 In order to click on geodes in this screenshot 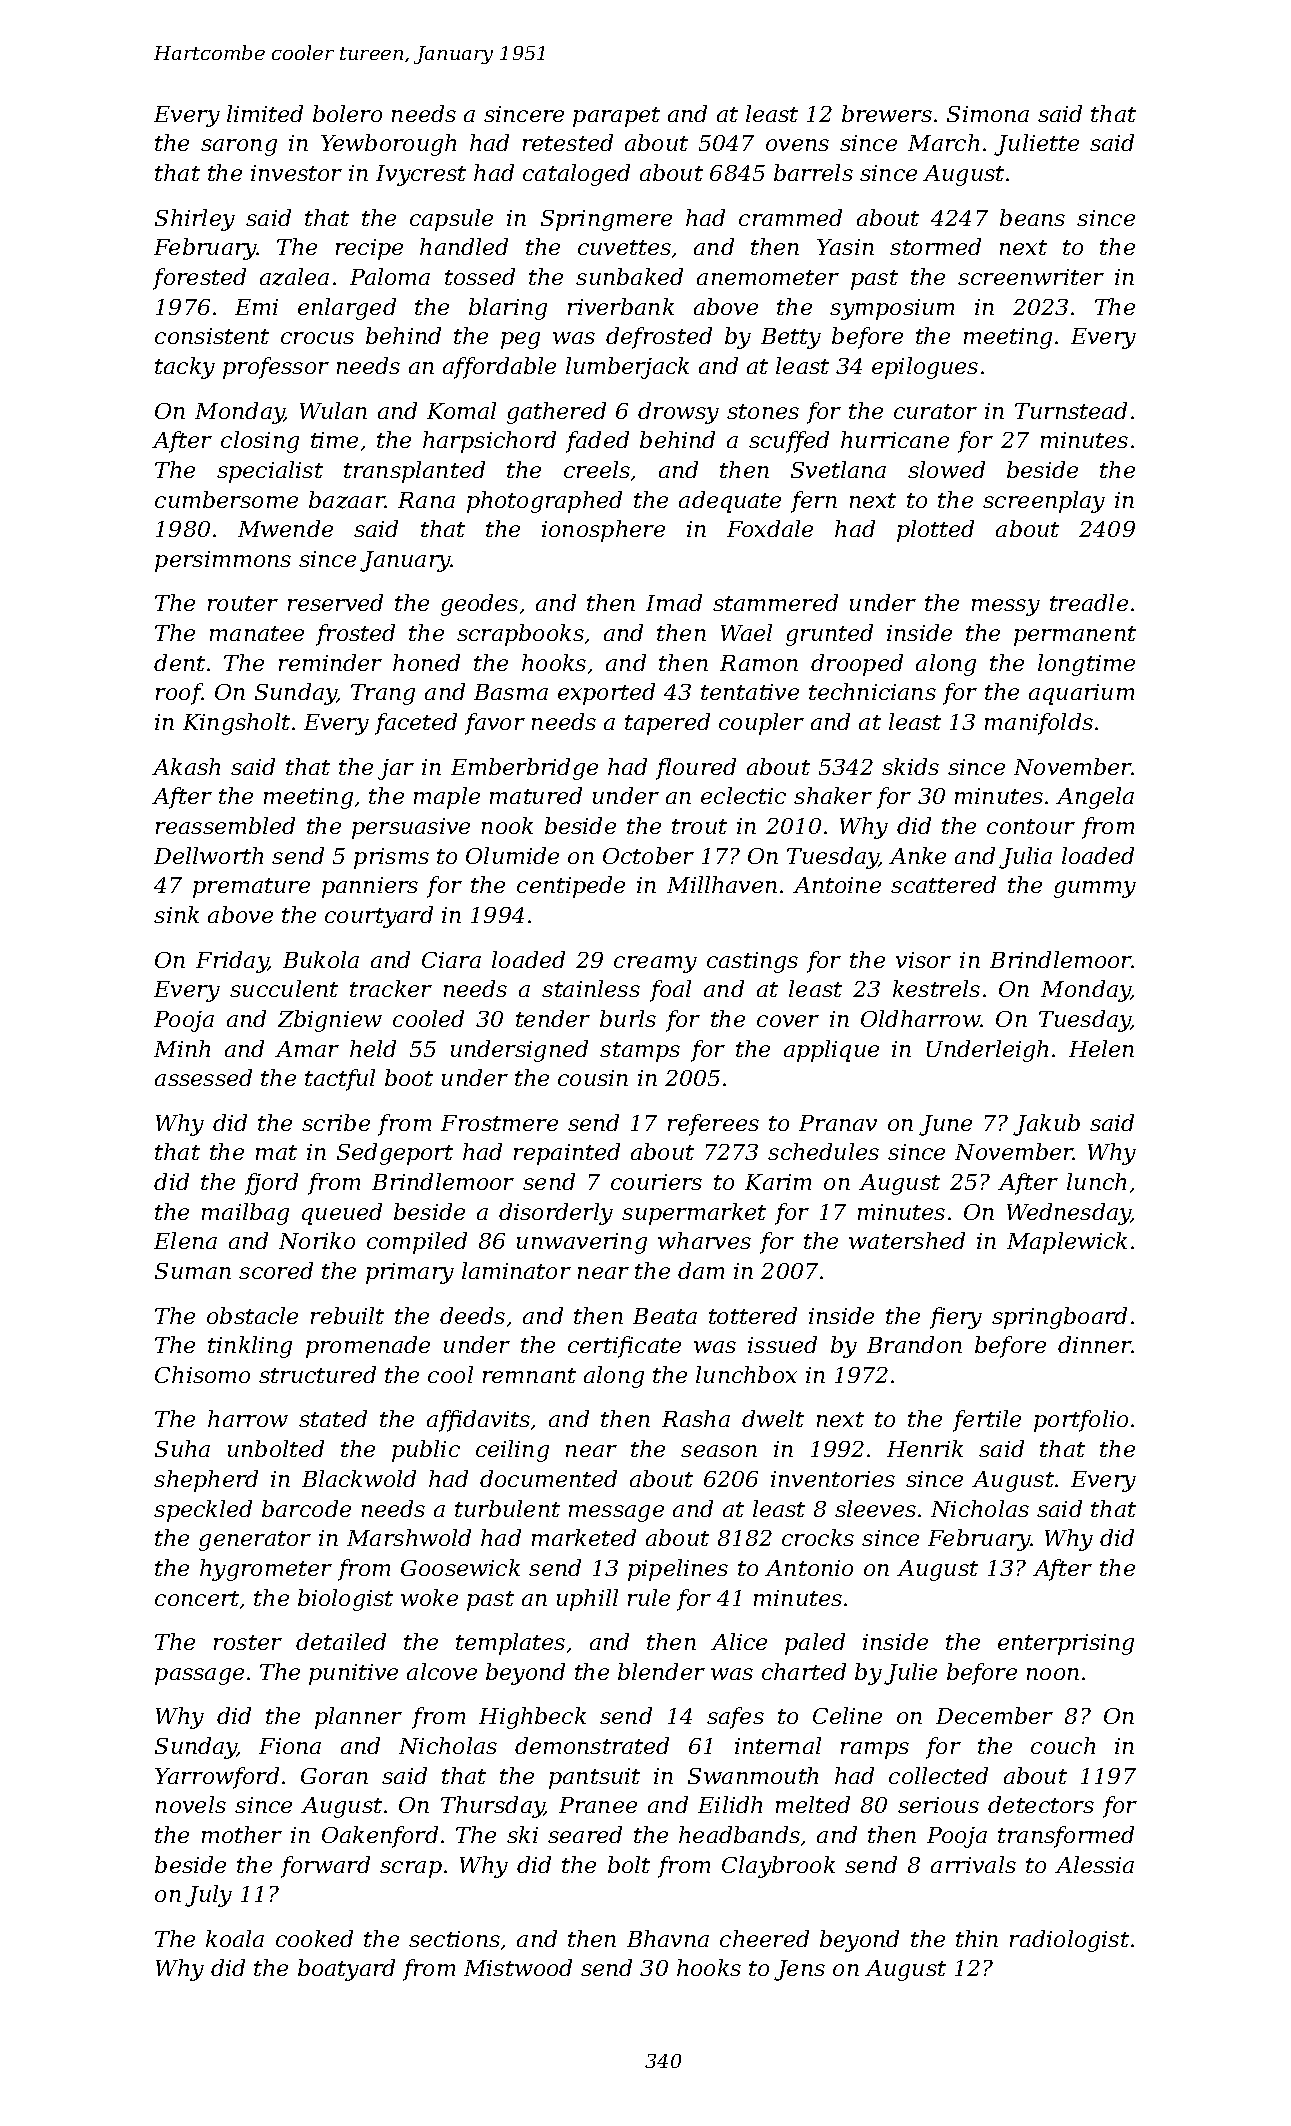, I will do `click(479, 605)`.
